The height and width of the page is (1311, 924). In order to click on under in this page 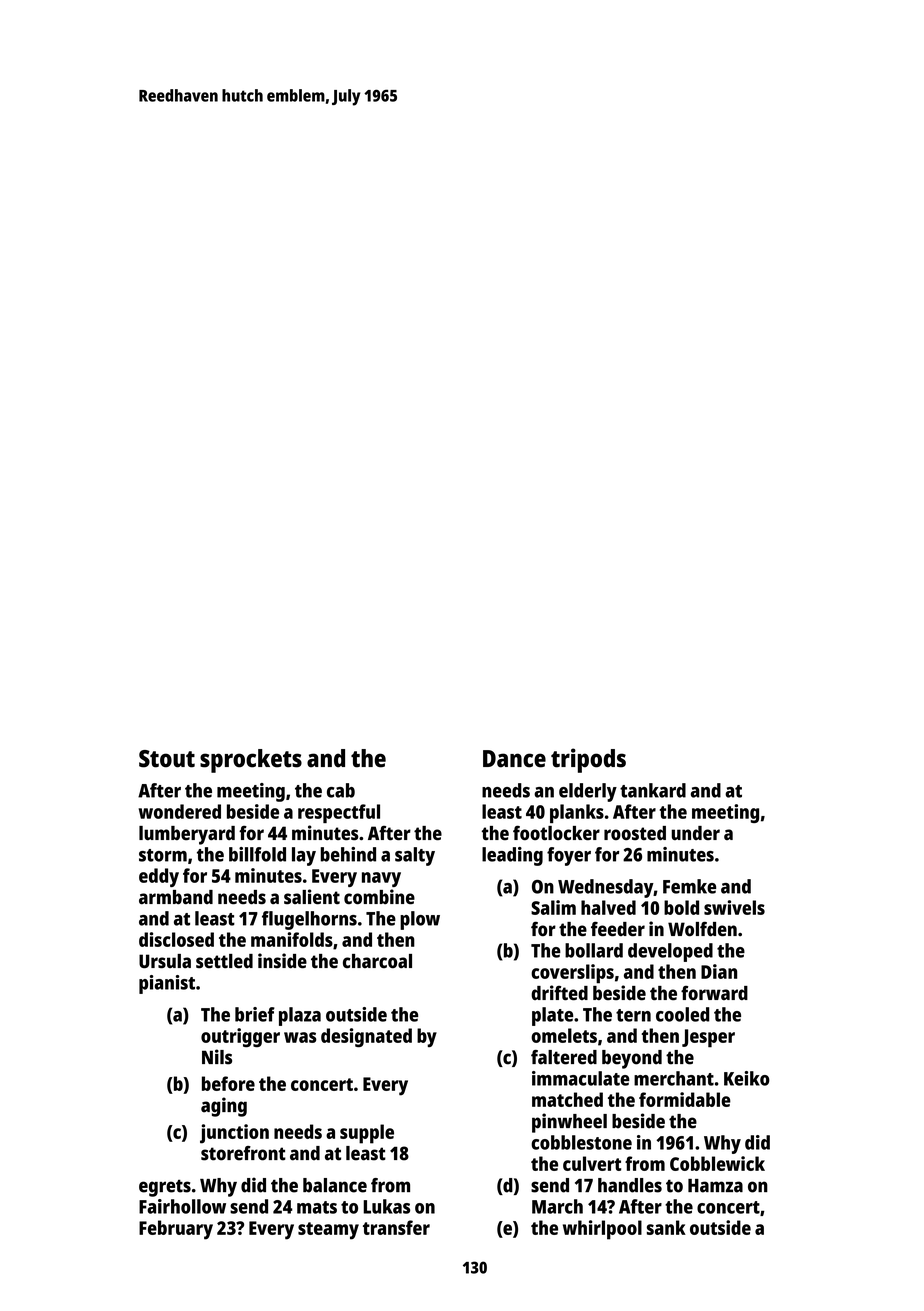, I will do `click(695, 833)`.
